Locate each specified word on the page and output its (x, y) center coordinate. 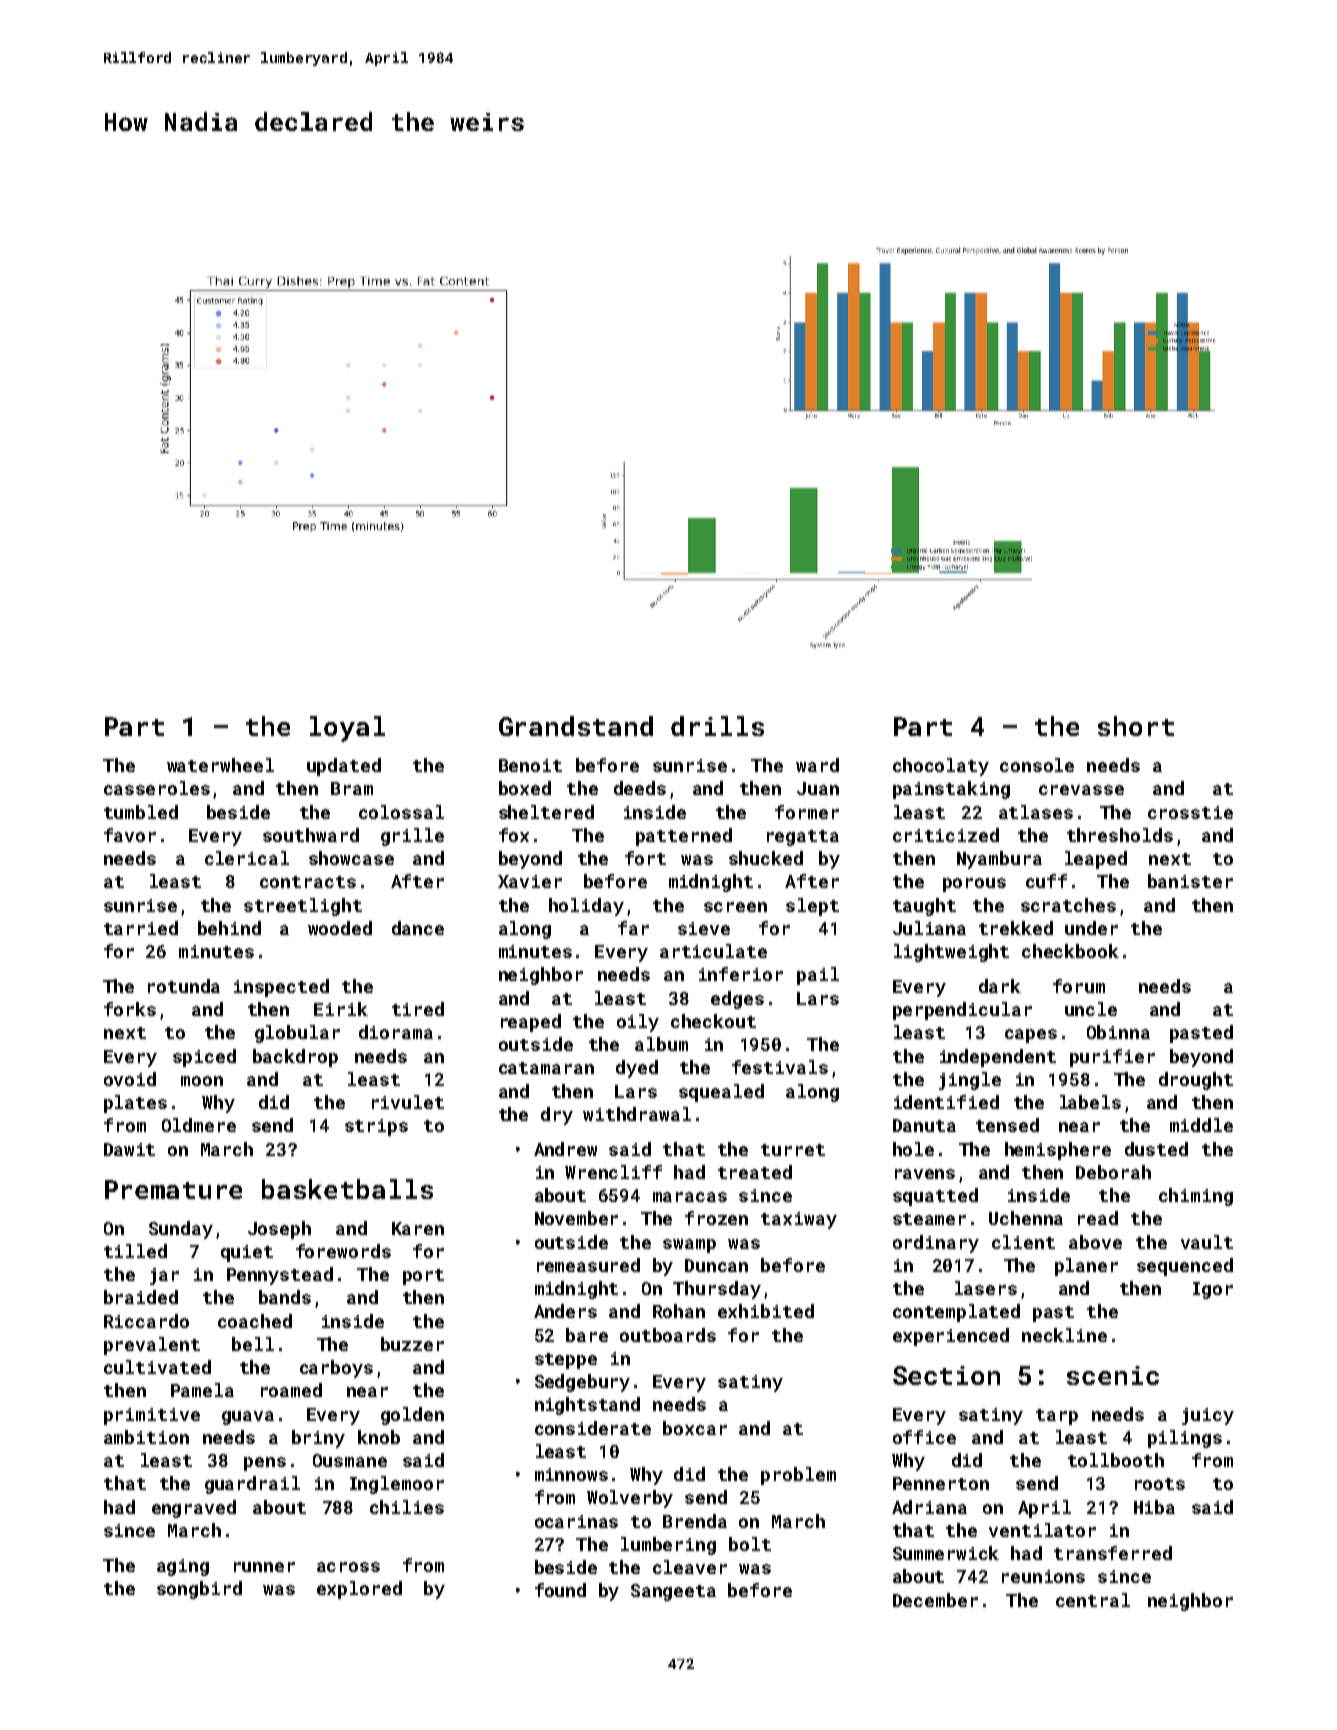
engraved (194, 1509)
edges (737, 1000)
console (1037, 765)
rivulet (408, 1102)
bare (587, 1335)
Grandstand (576, 726)
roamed (291, 1390)
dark (1000, 986)
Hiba (1154, 1507)
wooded (340, 928)
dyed (637, 1069)
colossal (401, 812)
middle (1201, 1125)
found (560, 1590)
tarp (1057, 1417)
